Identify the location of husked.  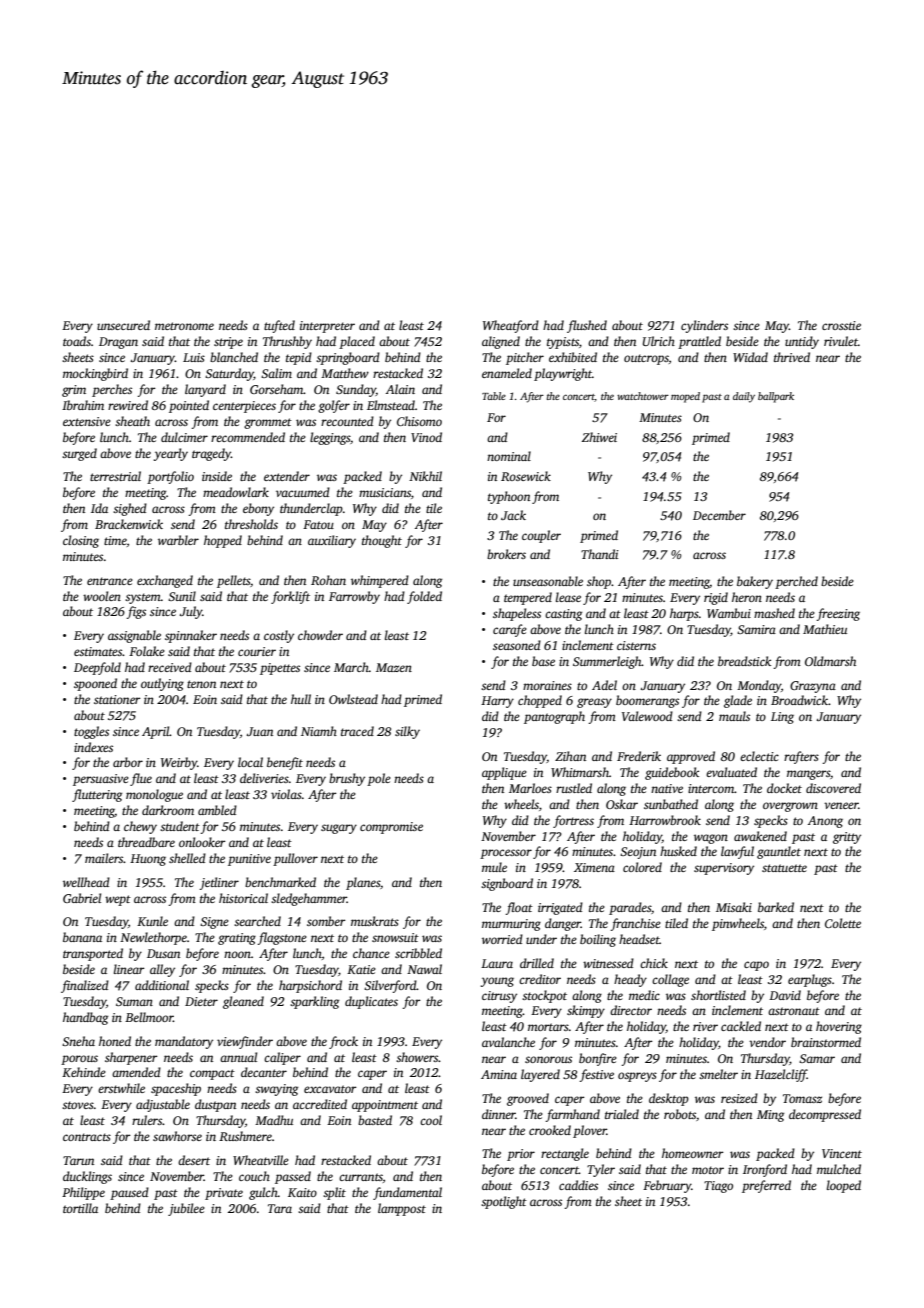
(678, 851).
